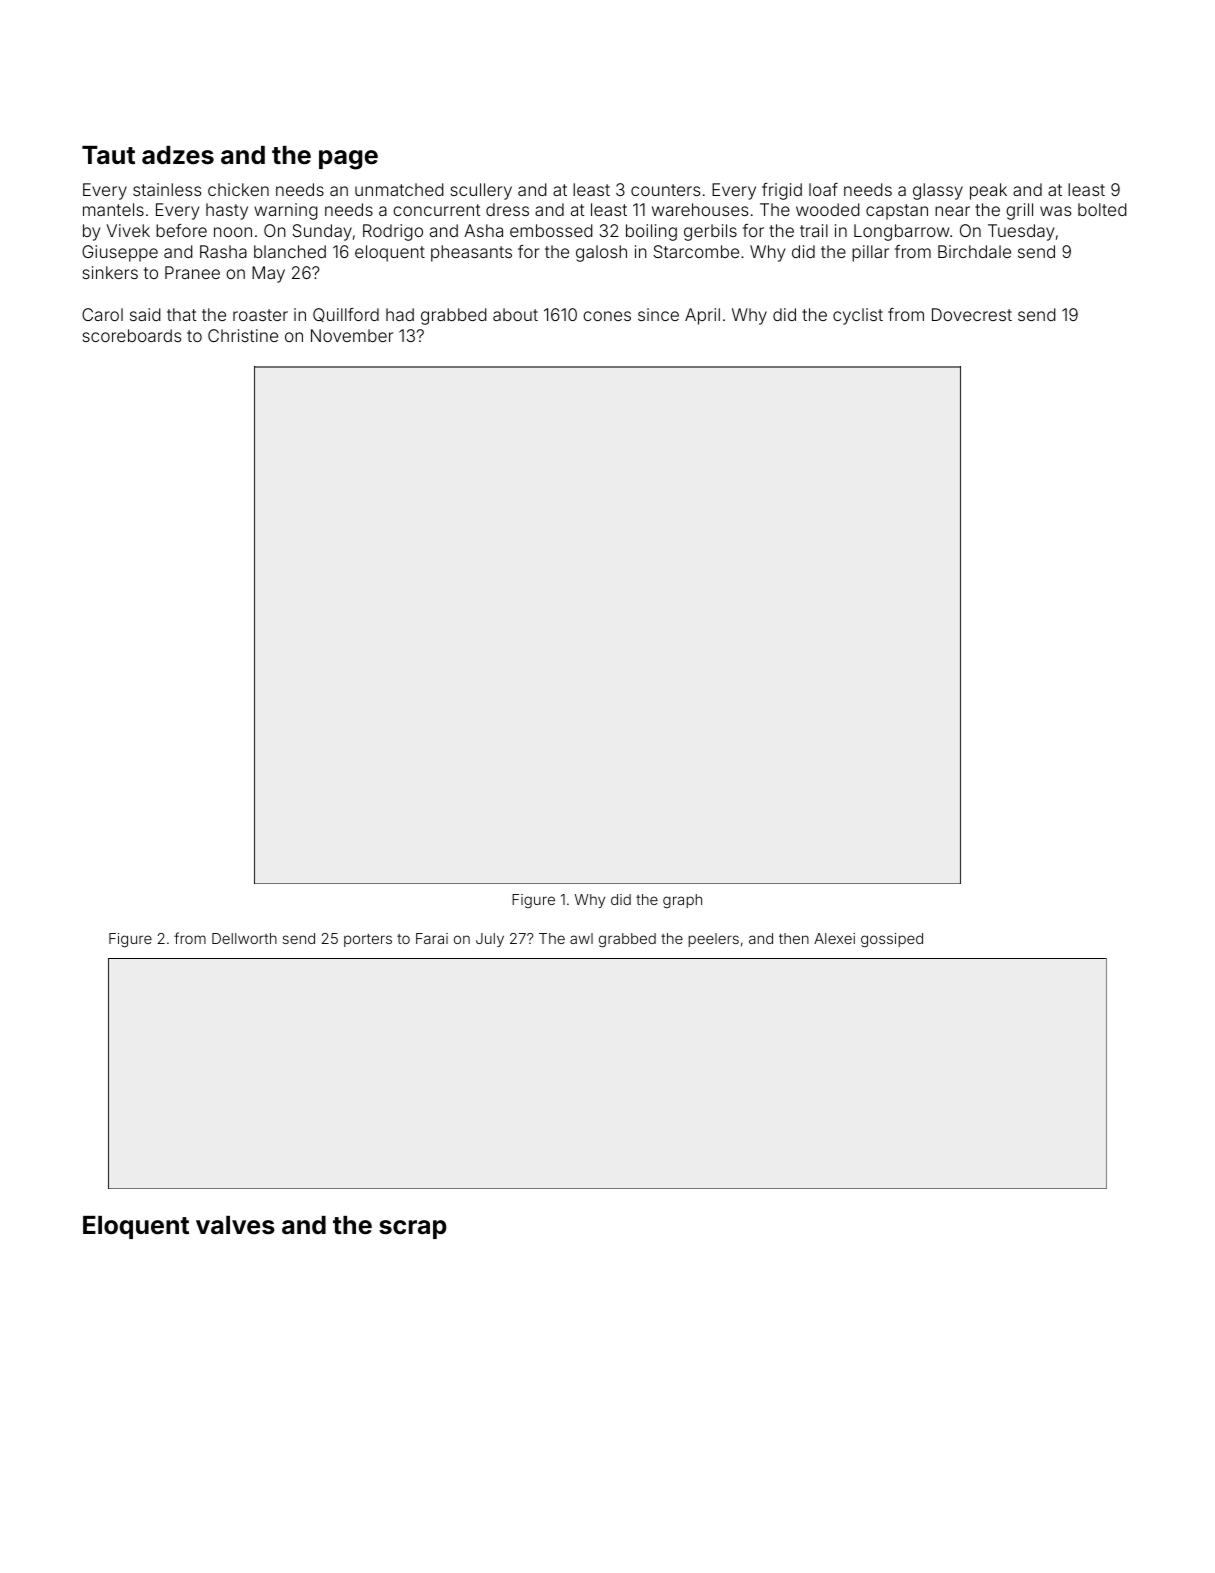  Describe the element at coordinates (858, 316) in the page. I see `cyclist` at that location.
